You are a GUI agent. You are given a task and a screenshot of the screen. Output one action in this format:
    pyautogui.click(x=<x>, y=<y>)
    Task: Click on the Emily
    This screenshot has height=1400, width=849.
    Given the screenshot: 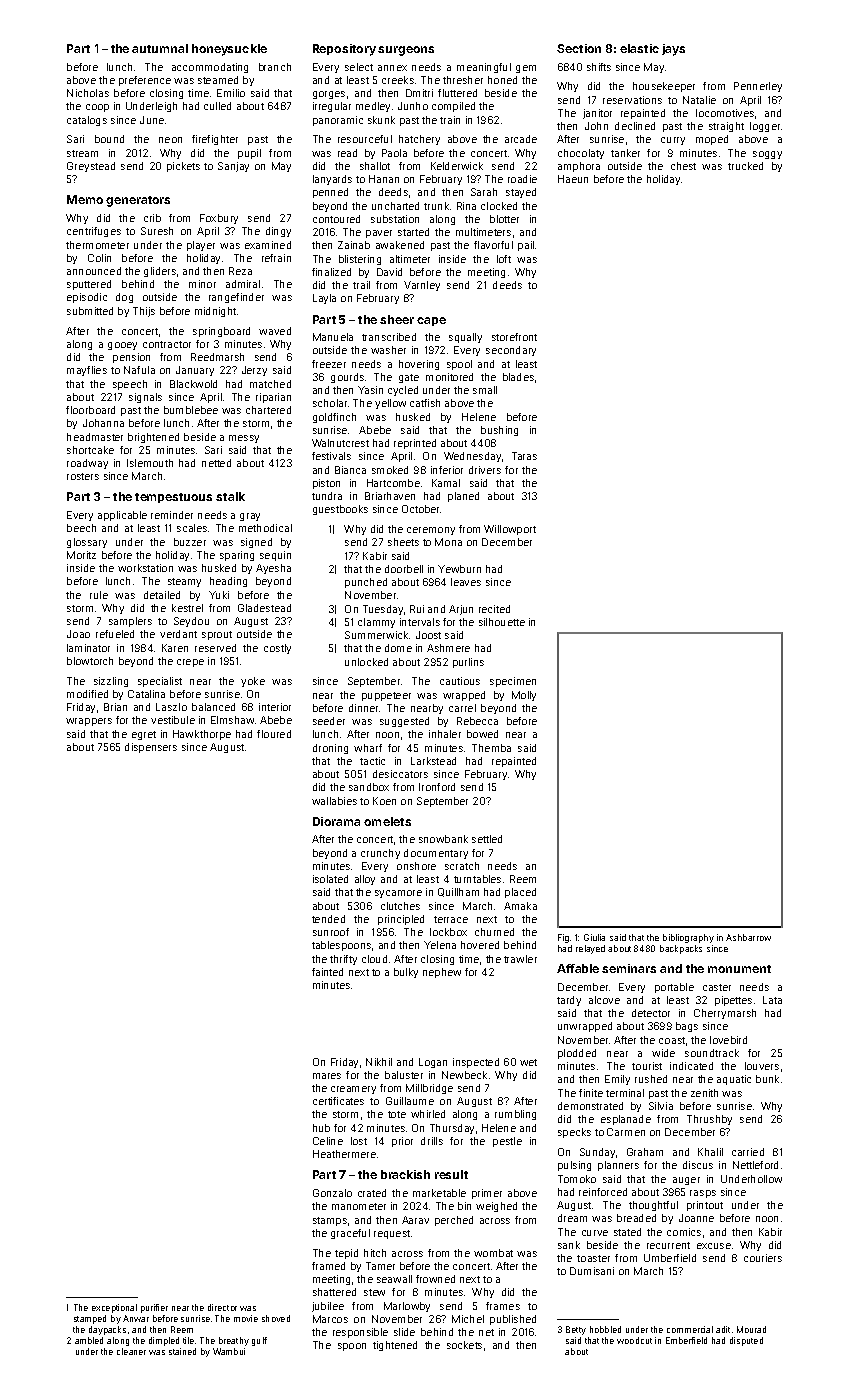 What is the action you would take?
    pyautogui.click(x=617, y=1080)
